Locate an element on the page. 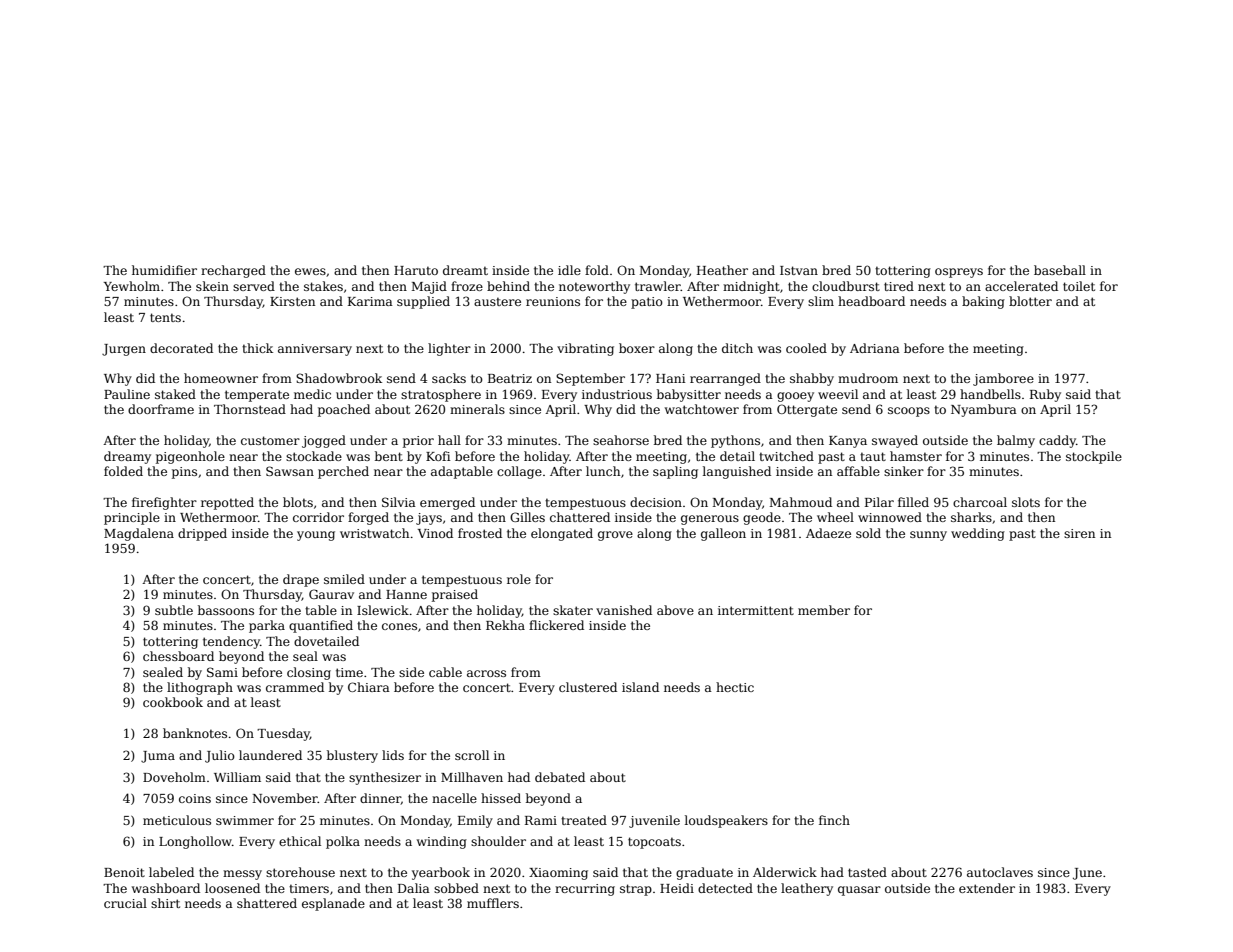  bassoons is located at coordinates (226, 610).
